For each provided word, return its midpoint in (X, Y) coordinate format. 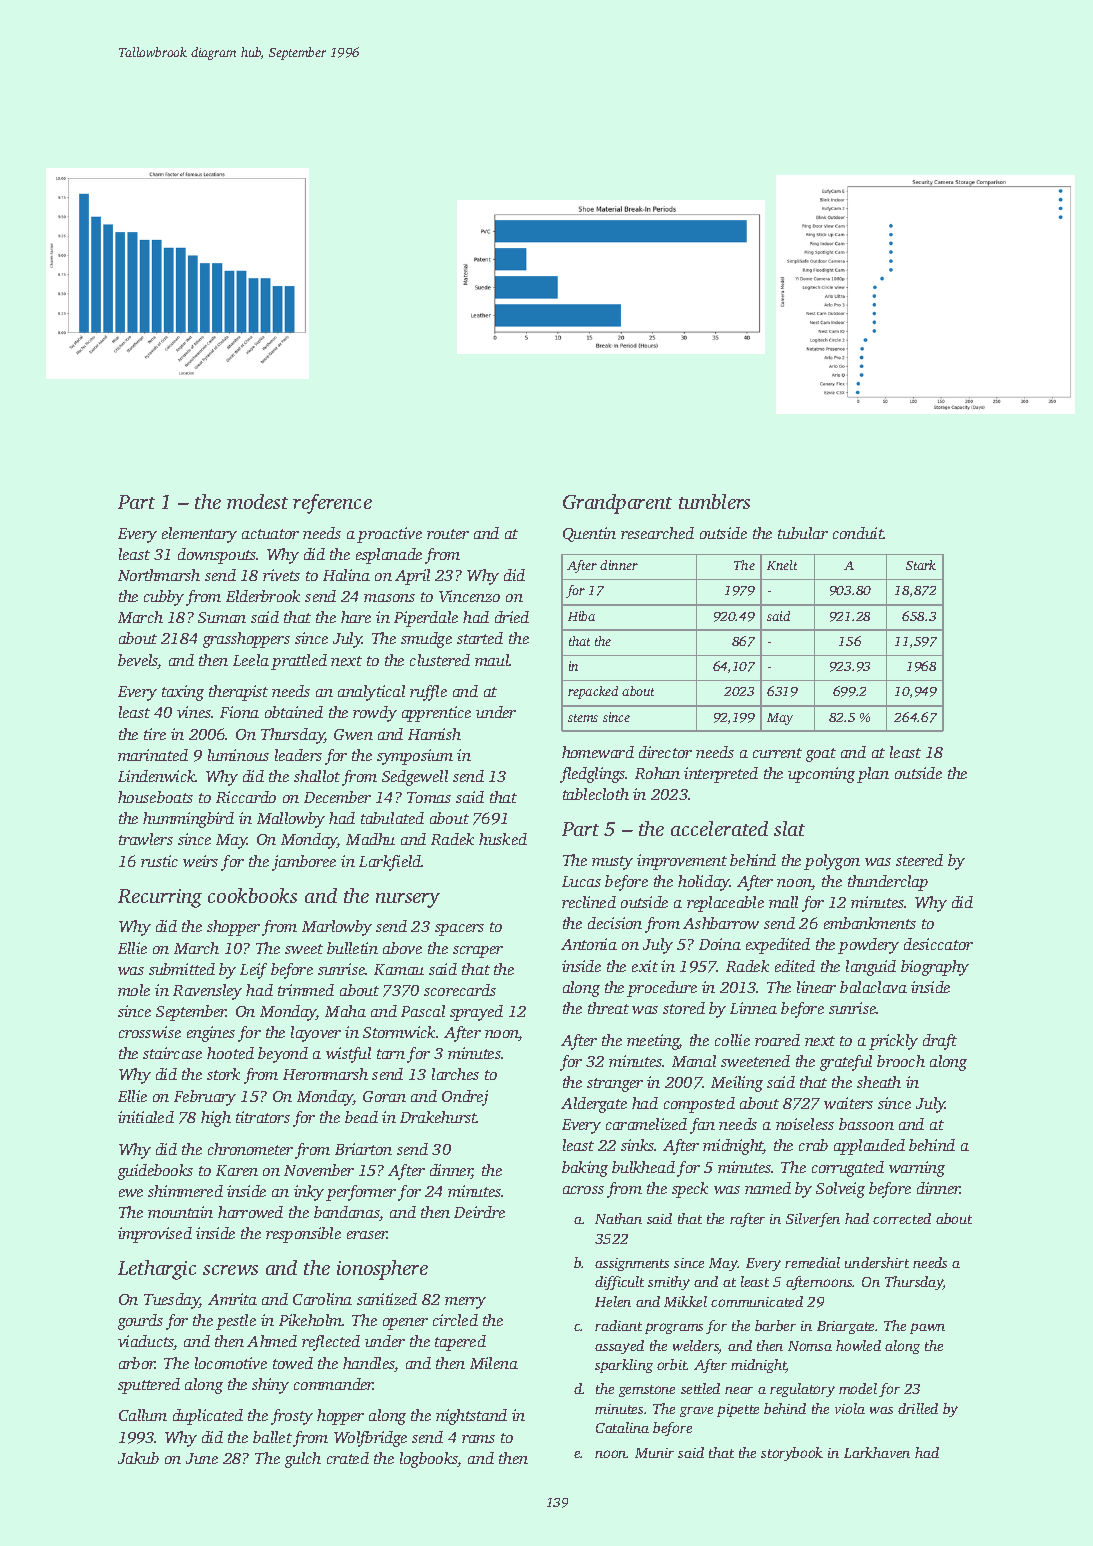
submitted (182, 969)
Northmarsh (159, 575)
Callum (143, 1415)
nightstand (471, 1417)
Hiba (581, 616)
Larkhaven (877, 1452)
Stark (921, 565)
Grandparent (617, 504)
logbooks (429, 1460)
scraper (478, 952)
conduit (858, 533)
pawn (927, 1328)
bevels (138, 661)
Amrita (232, 1299)
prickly (893, 1042)
